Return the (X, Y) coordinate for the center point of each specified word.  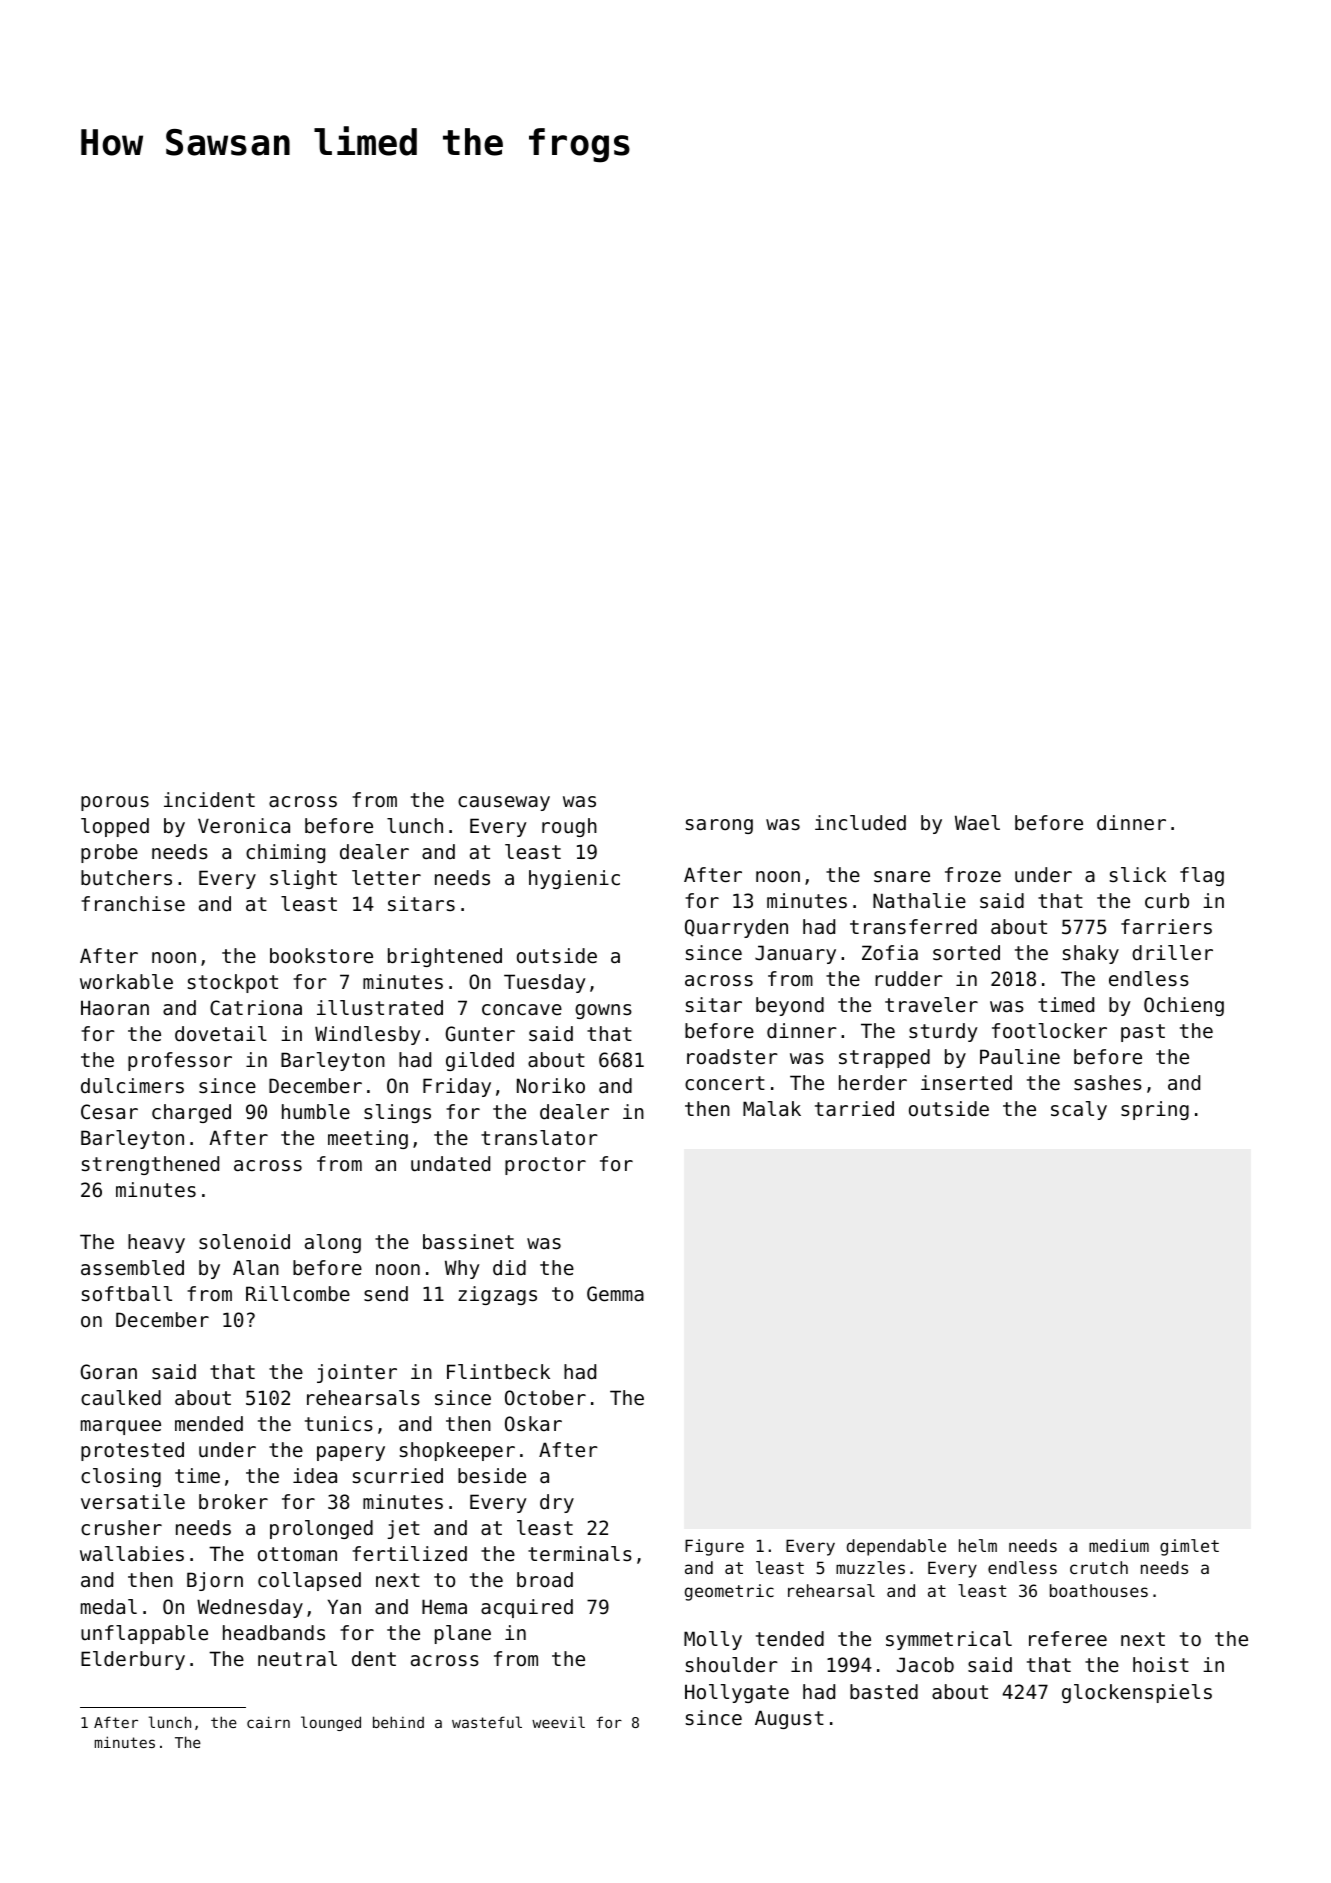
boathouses (1099, 1590)
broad (545, 1579)
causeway (504, 803)
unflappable (144, 1634)
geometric (729, 1592)
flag (1202, 876)
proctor (545, 1166)
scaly (1079, 1110)
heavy (156, 1243)
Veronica (244, 826)
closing (121, 1477)
